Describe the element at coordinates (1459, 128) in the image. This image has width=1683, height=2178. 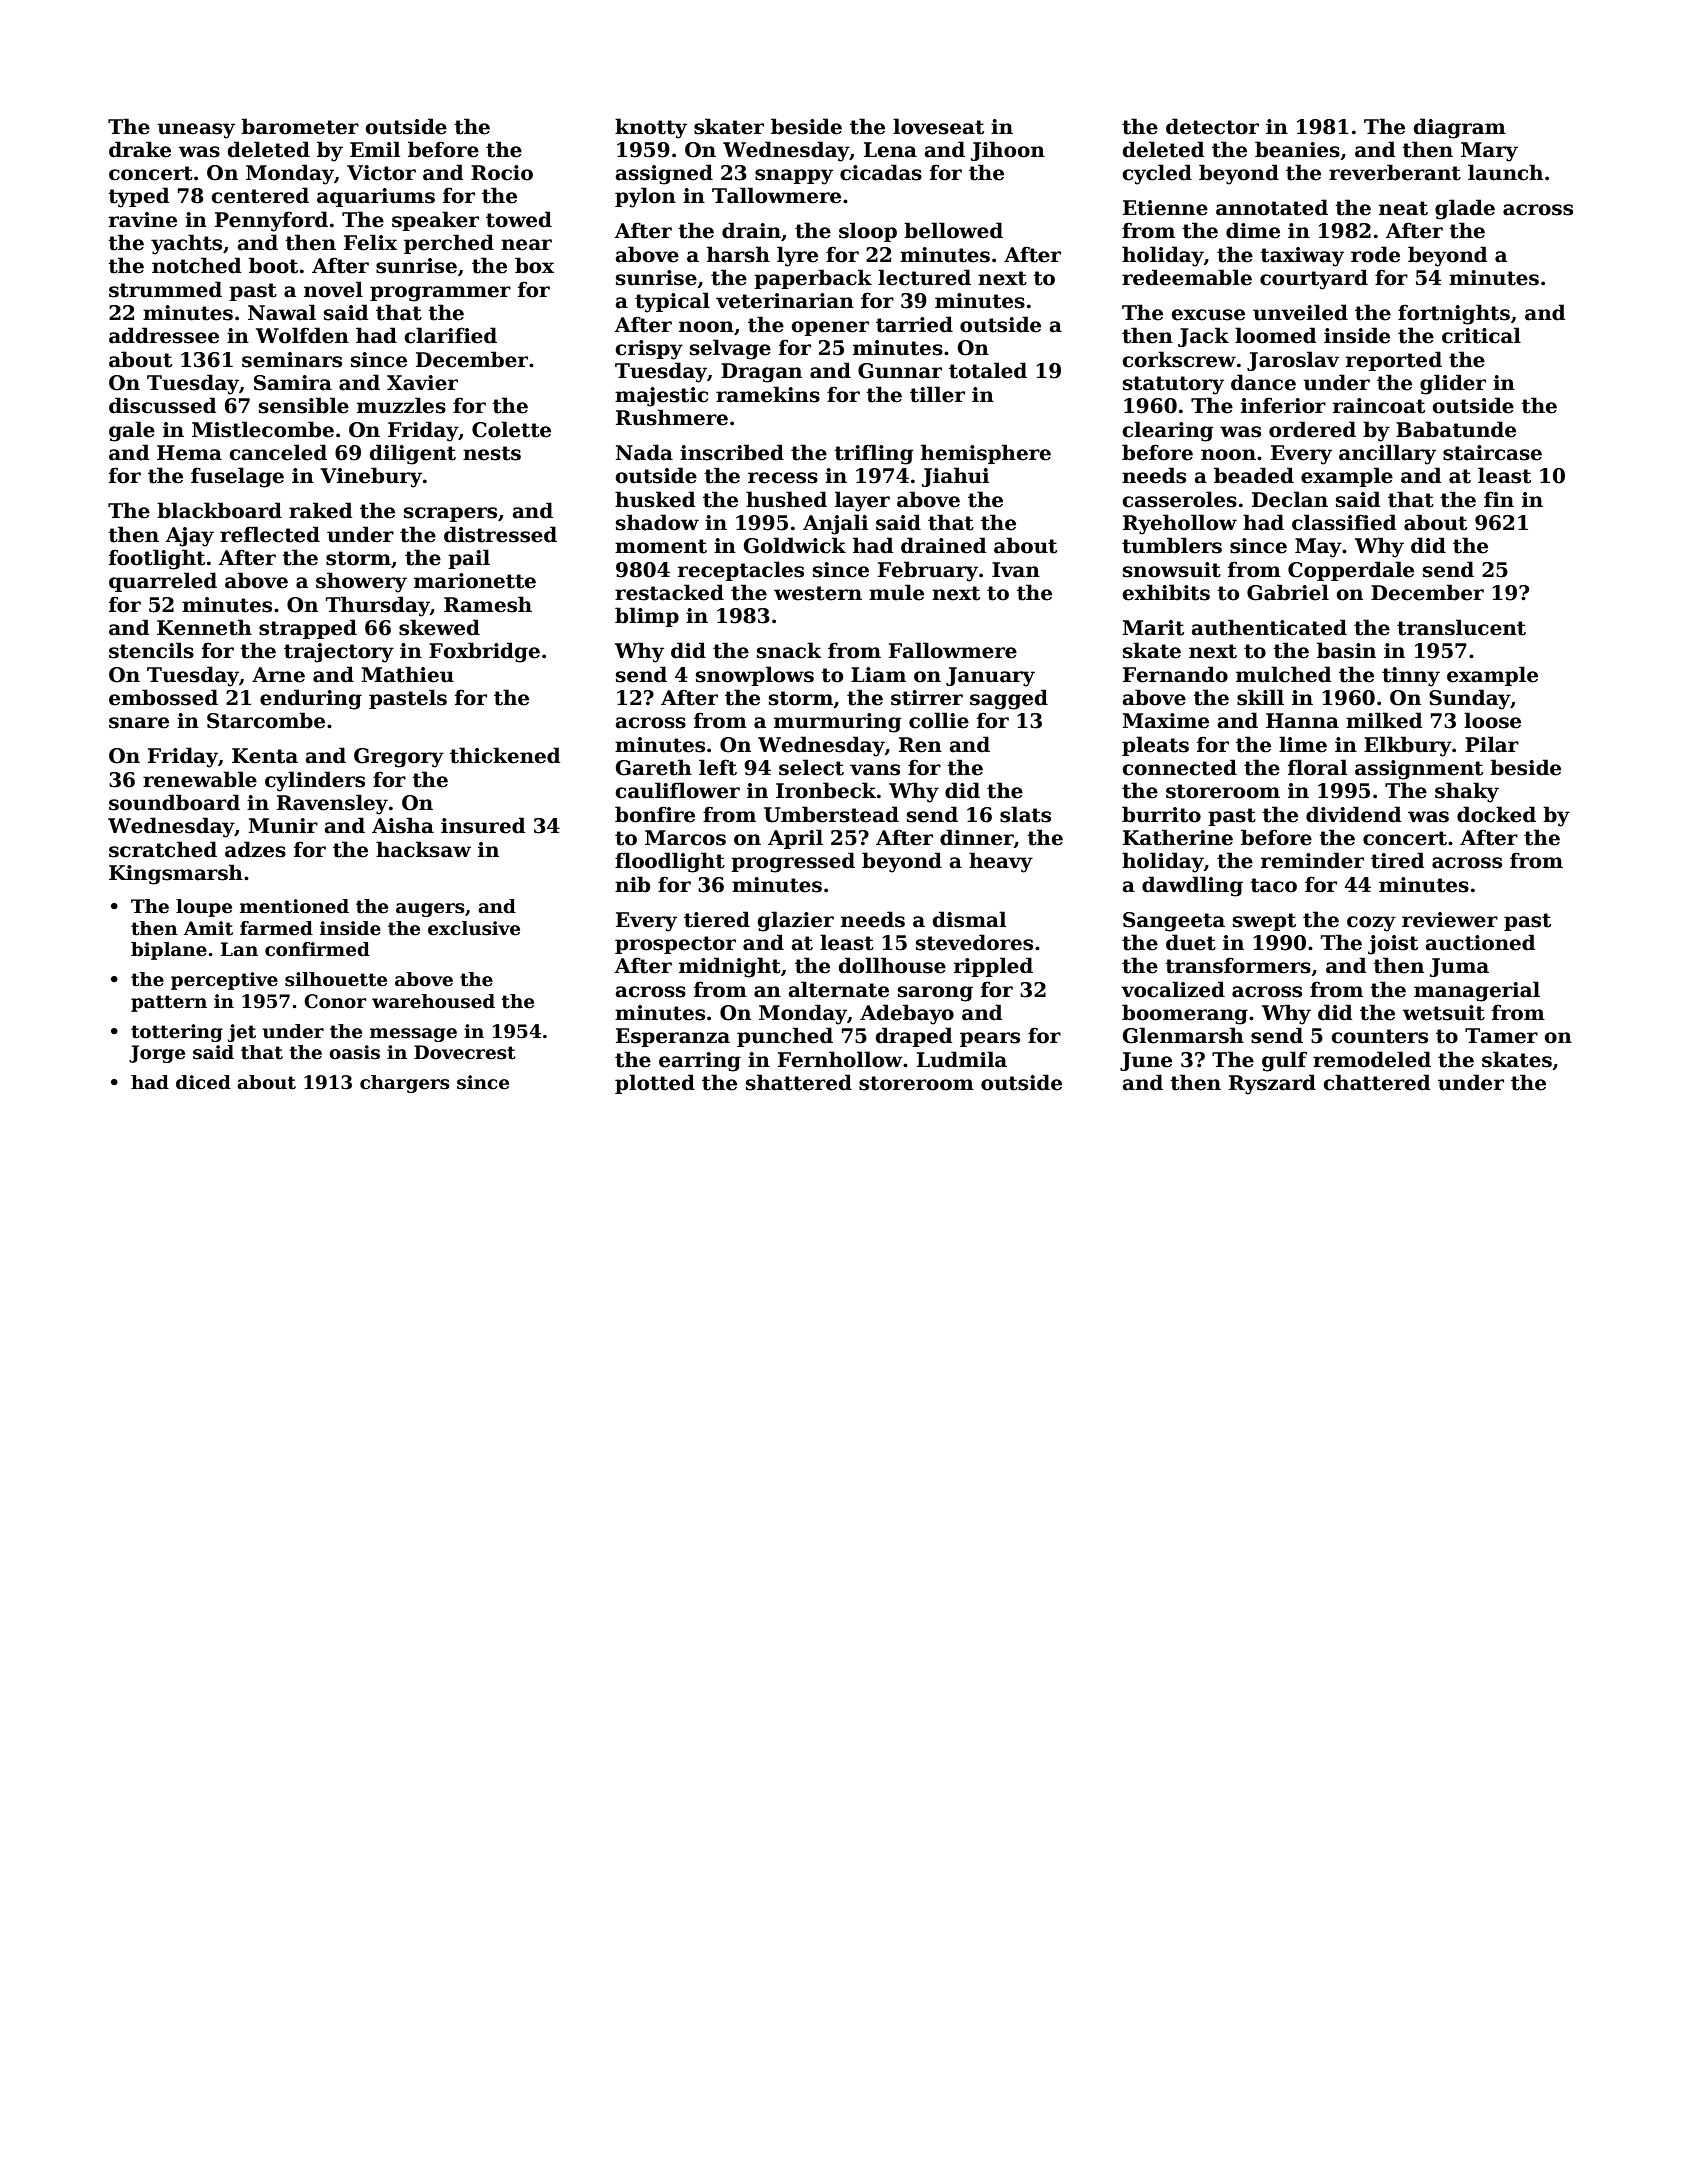
I see `diagram` at that location.
